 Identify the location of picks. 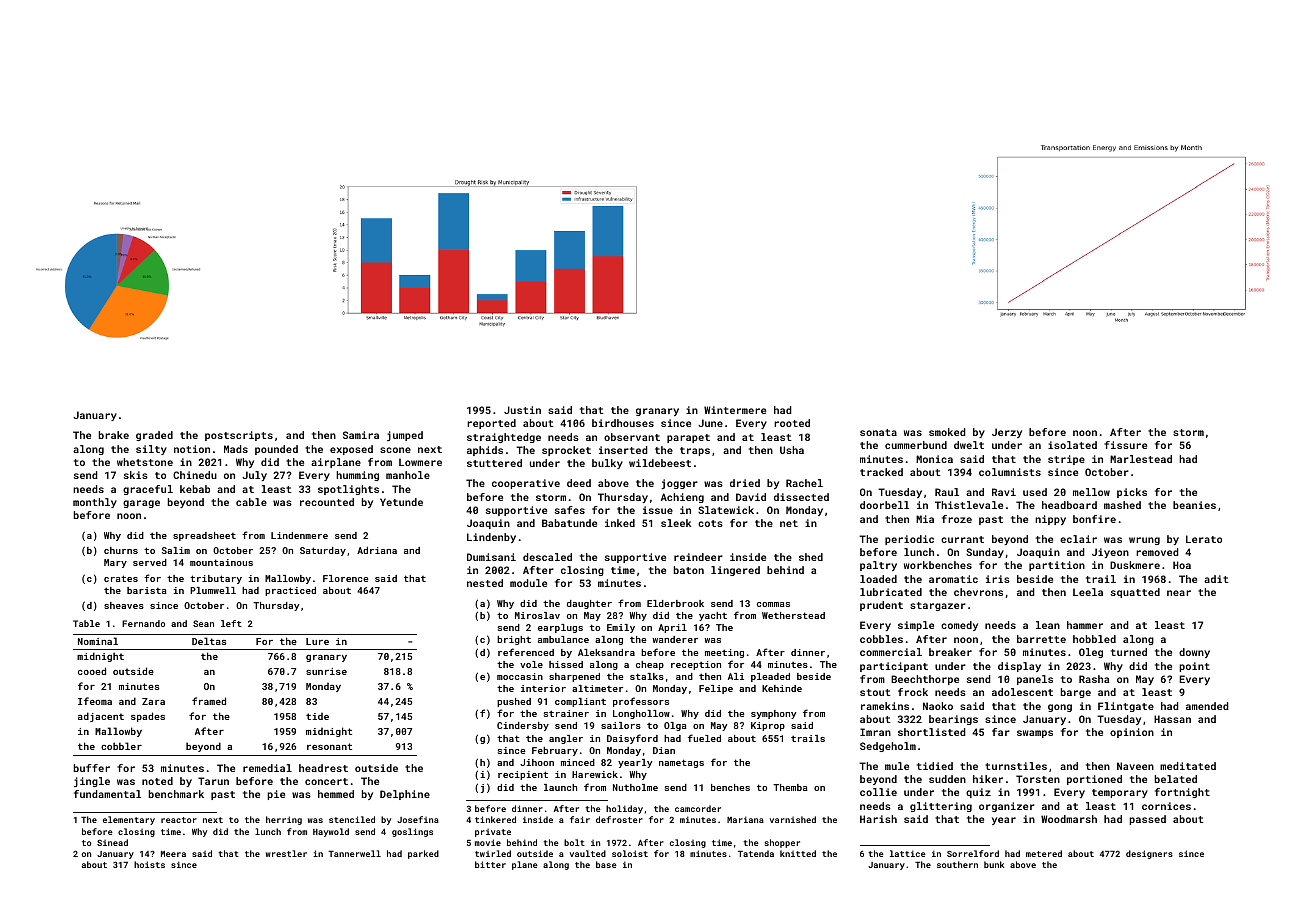
(1132, 493).
